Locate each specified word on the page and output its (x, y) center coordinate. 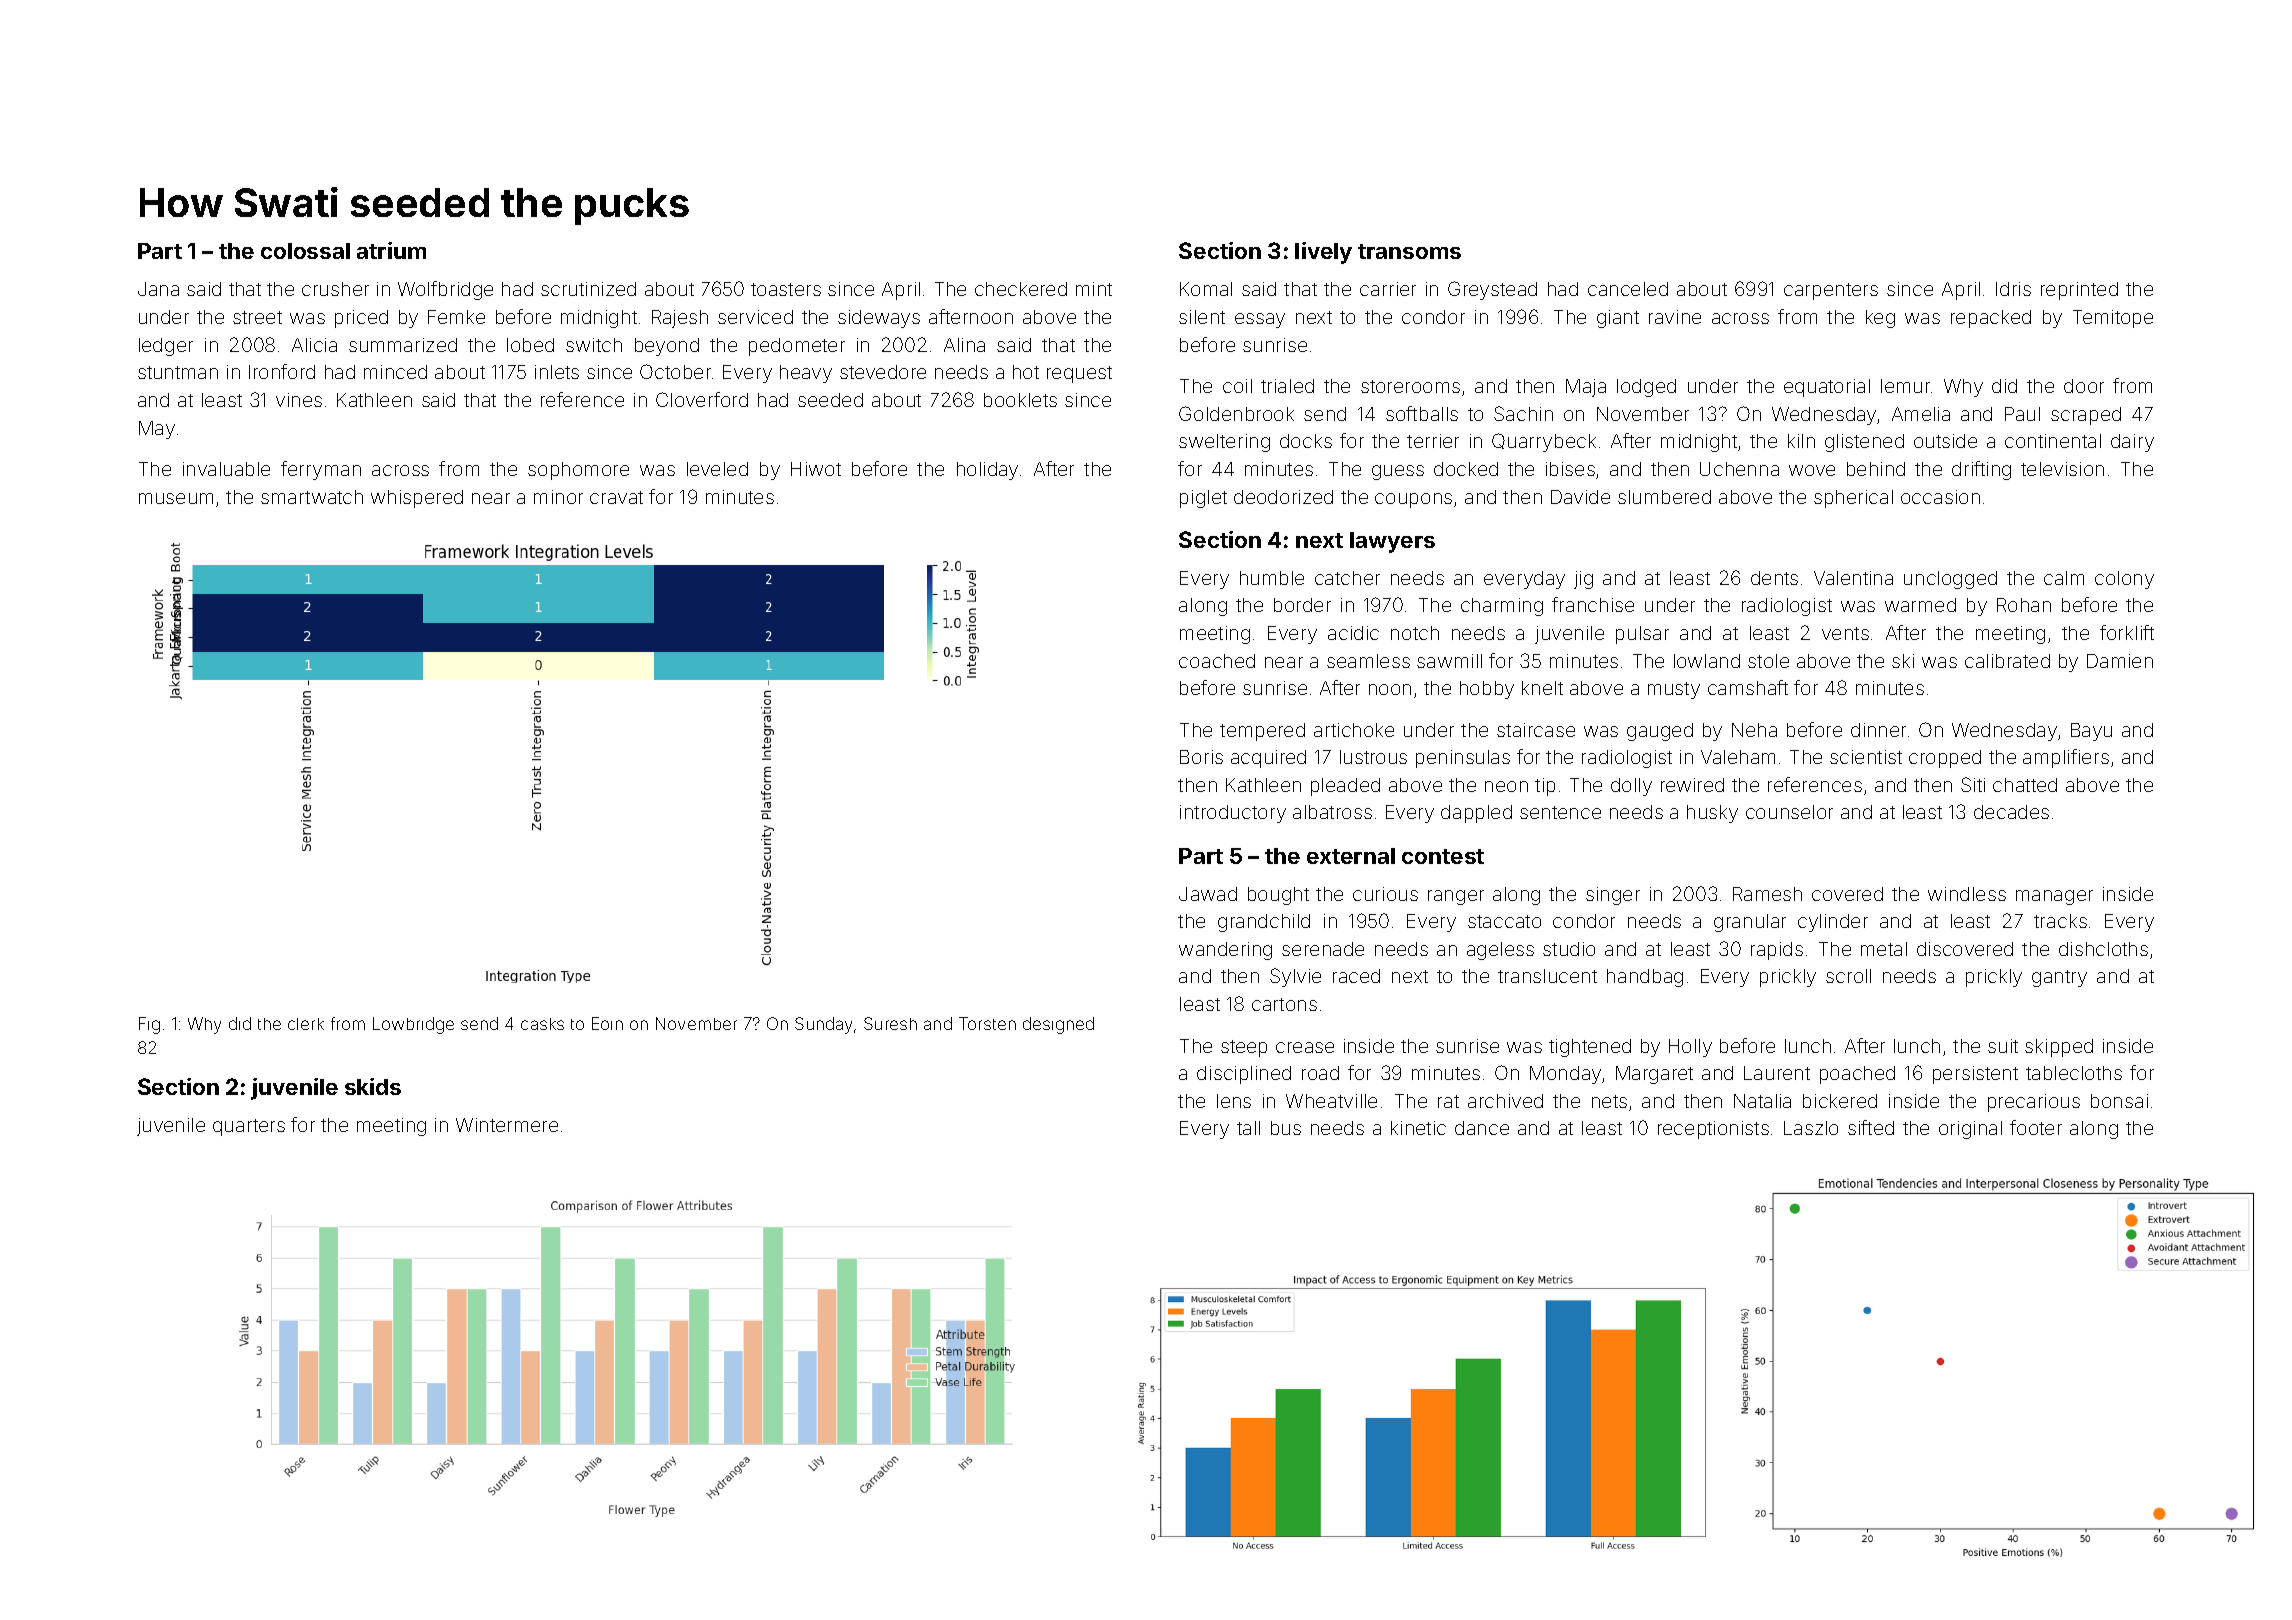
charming (1502, 607)
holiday (987, 471)
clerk (306, 1024)
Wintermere (507, 1125)
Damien (2120, 661)
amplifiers (2066, 758)
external (1351, 856)
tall (1248, 1128)
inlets (557, 372)
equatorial (1827, 388)
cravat (616, 497)
